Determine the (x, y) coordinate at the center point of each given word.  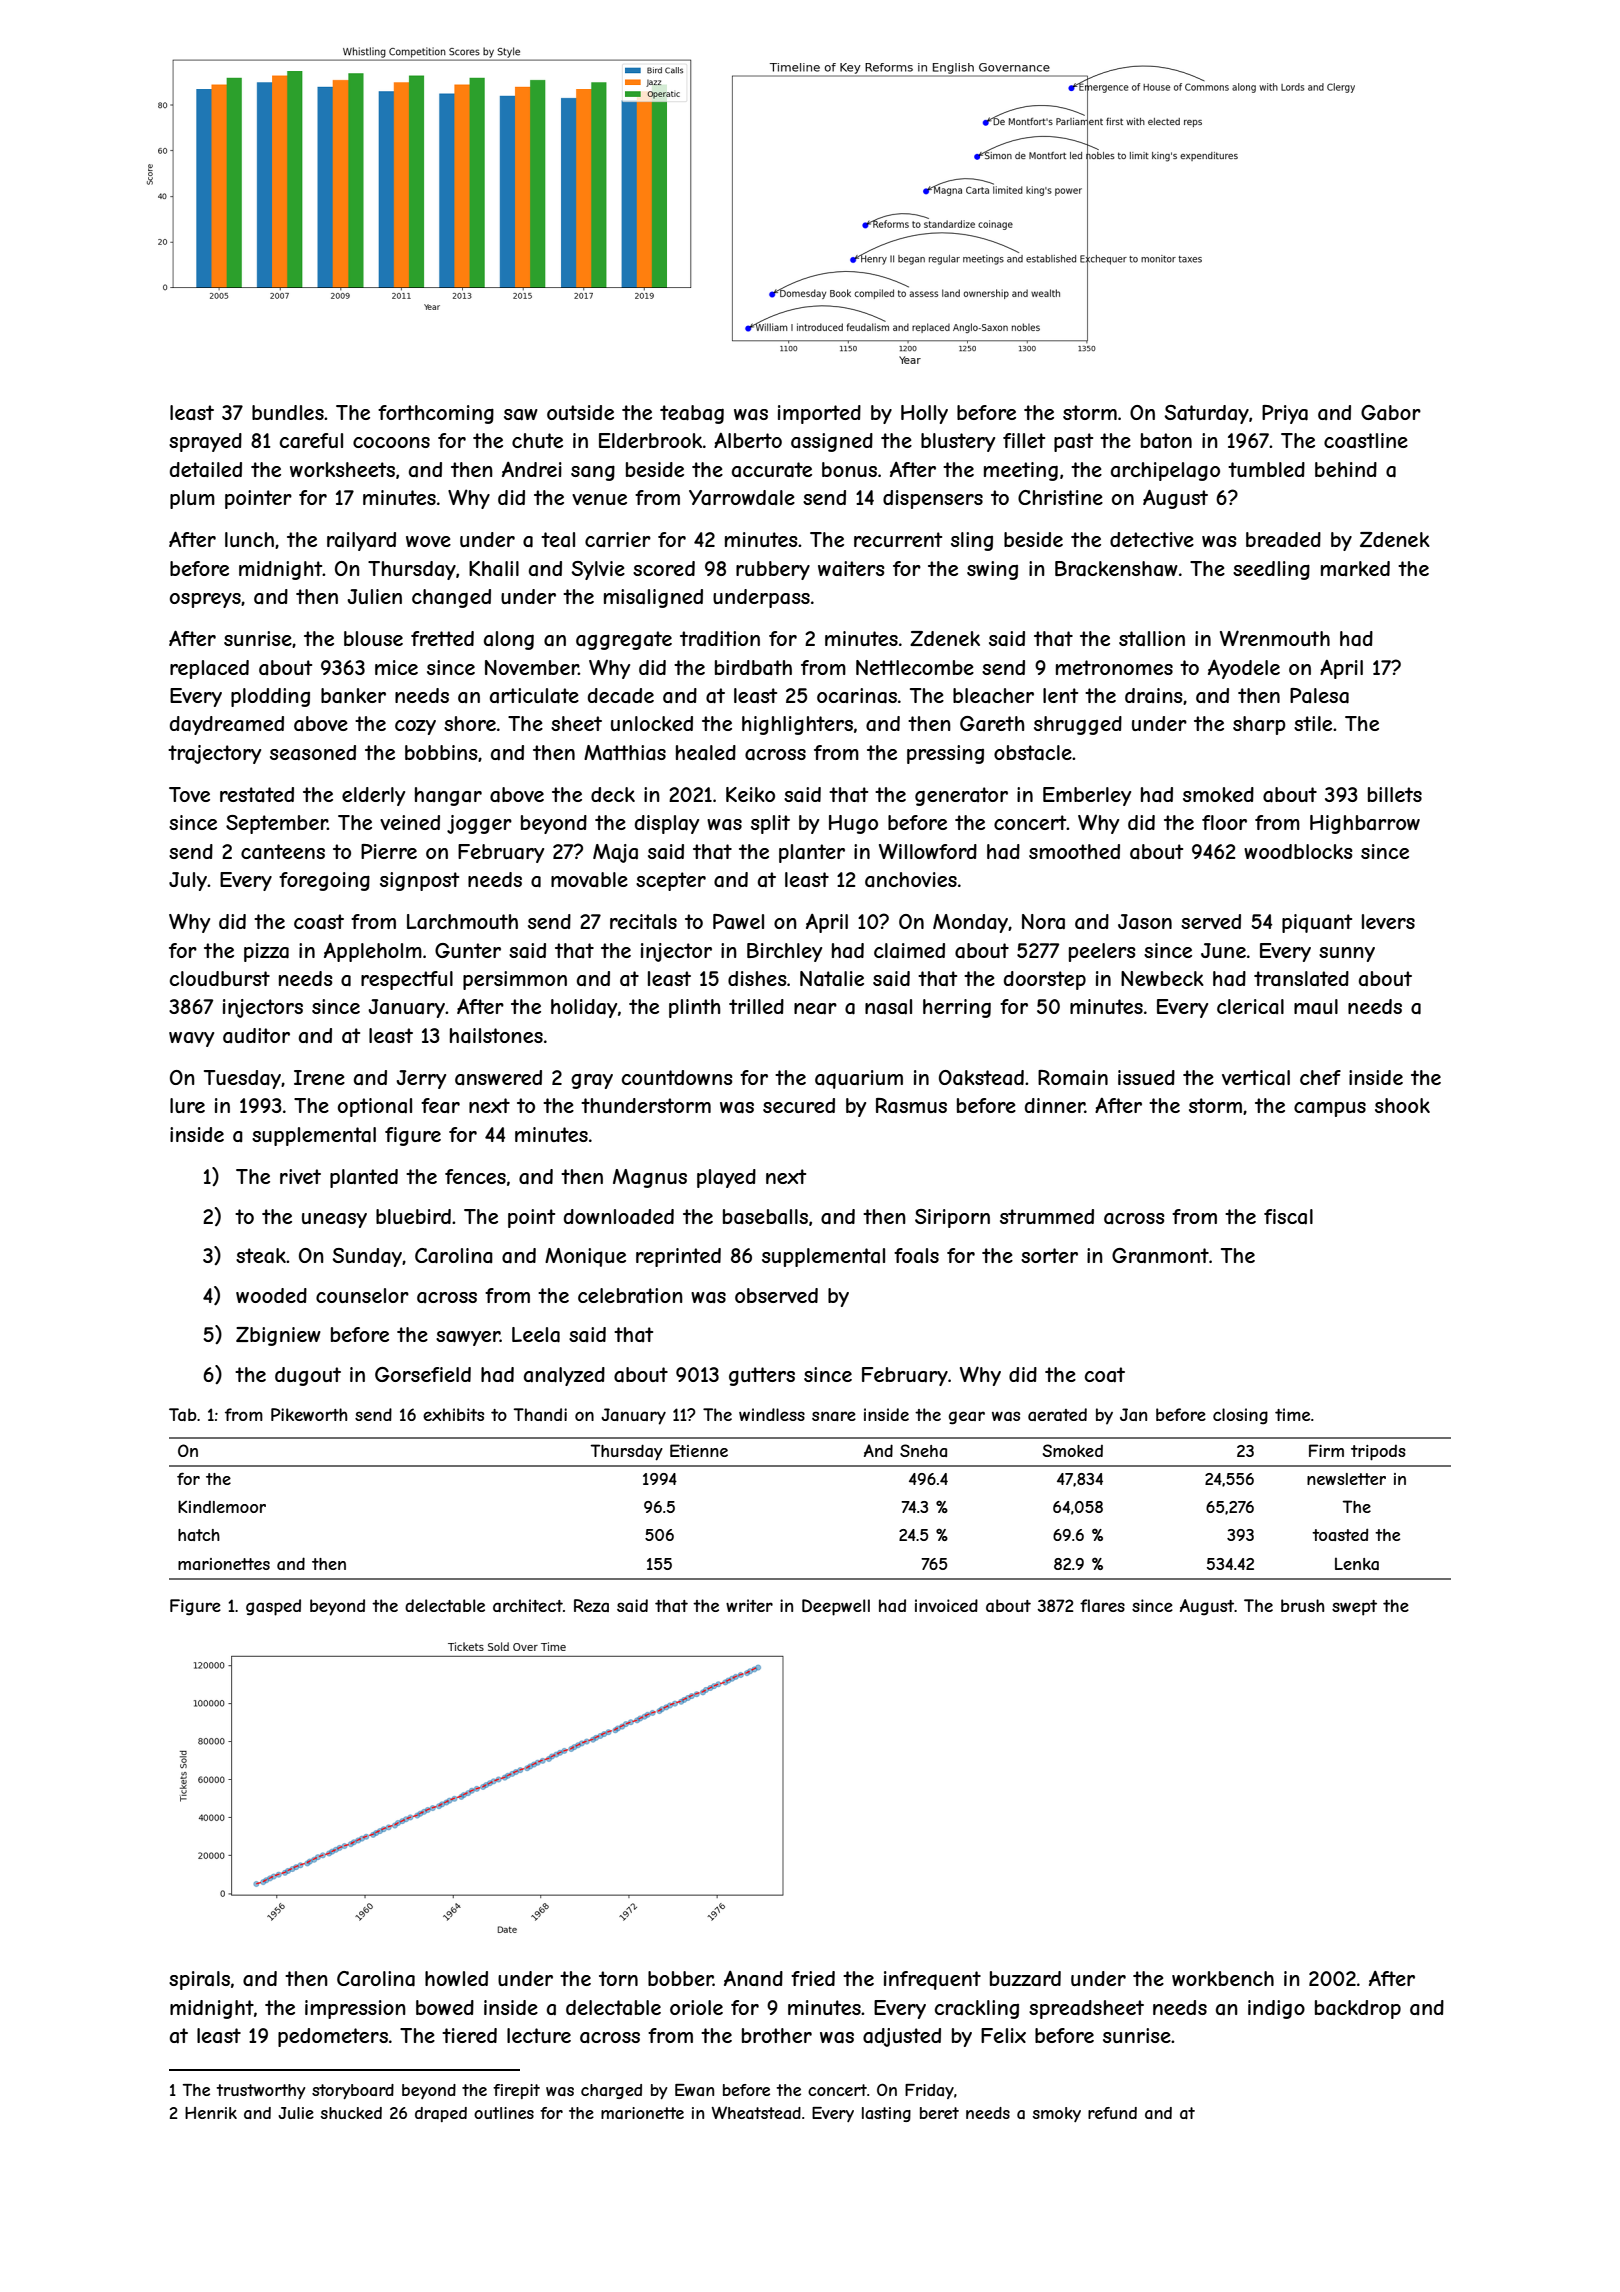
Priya (1285, 414)
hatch (199, 1535)
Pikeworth (309, 1414)
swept (1354, 1608)
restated (257, 794)
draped (441, 2114)
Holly (924, 414)
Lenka (1357, 1563)
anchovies (911, 879)
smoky (1057, 2114)
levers (1388, 921)
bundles (288, 412)
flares (1102, 1605)
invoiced (946, 1605)
